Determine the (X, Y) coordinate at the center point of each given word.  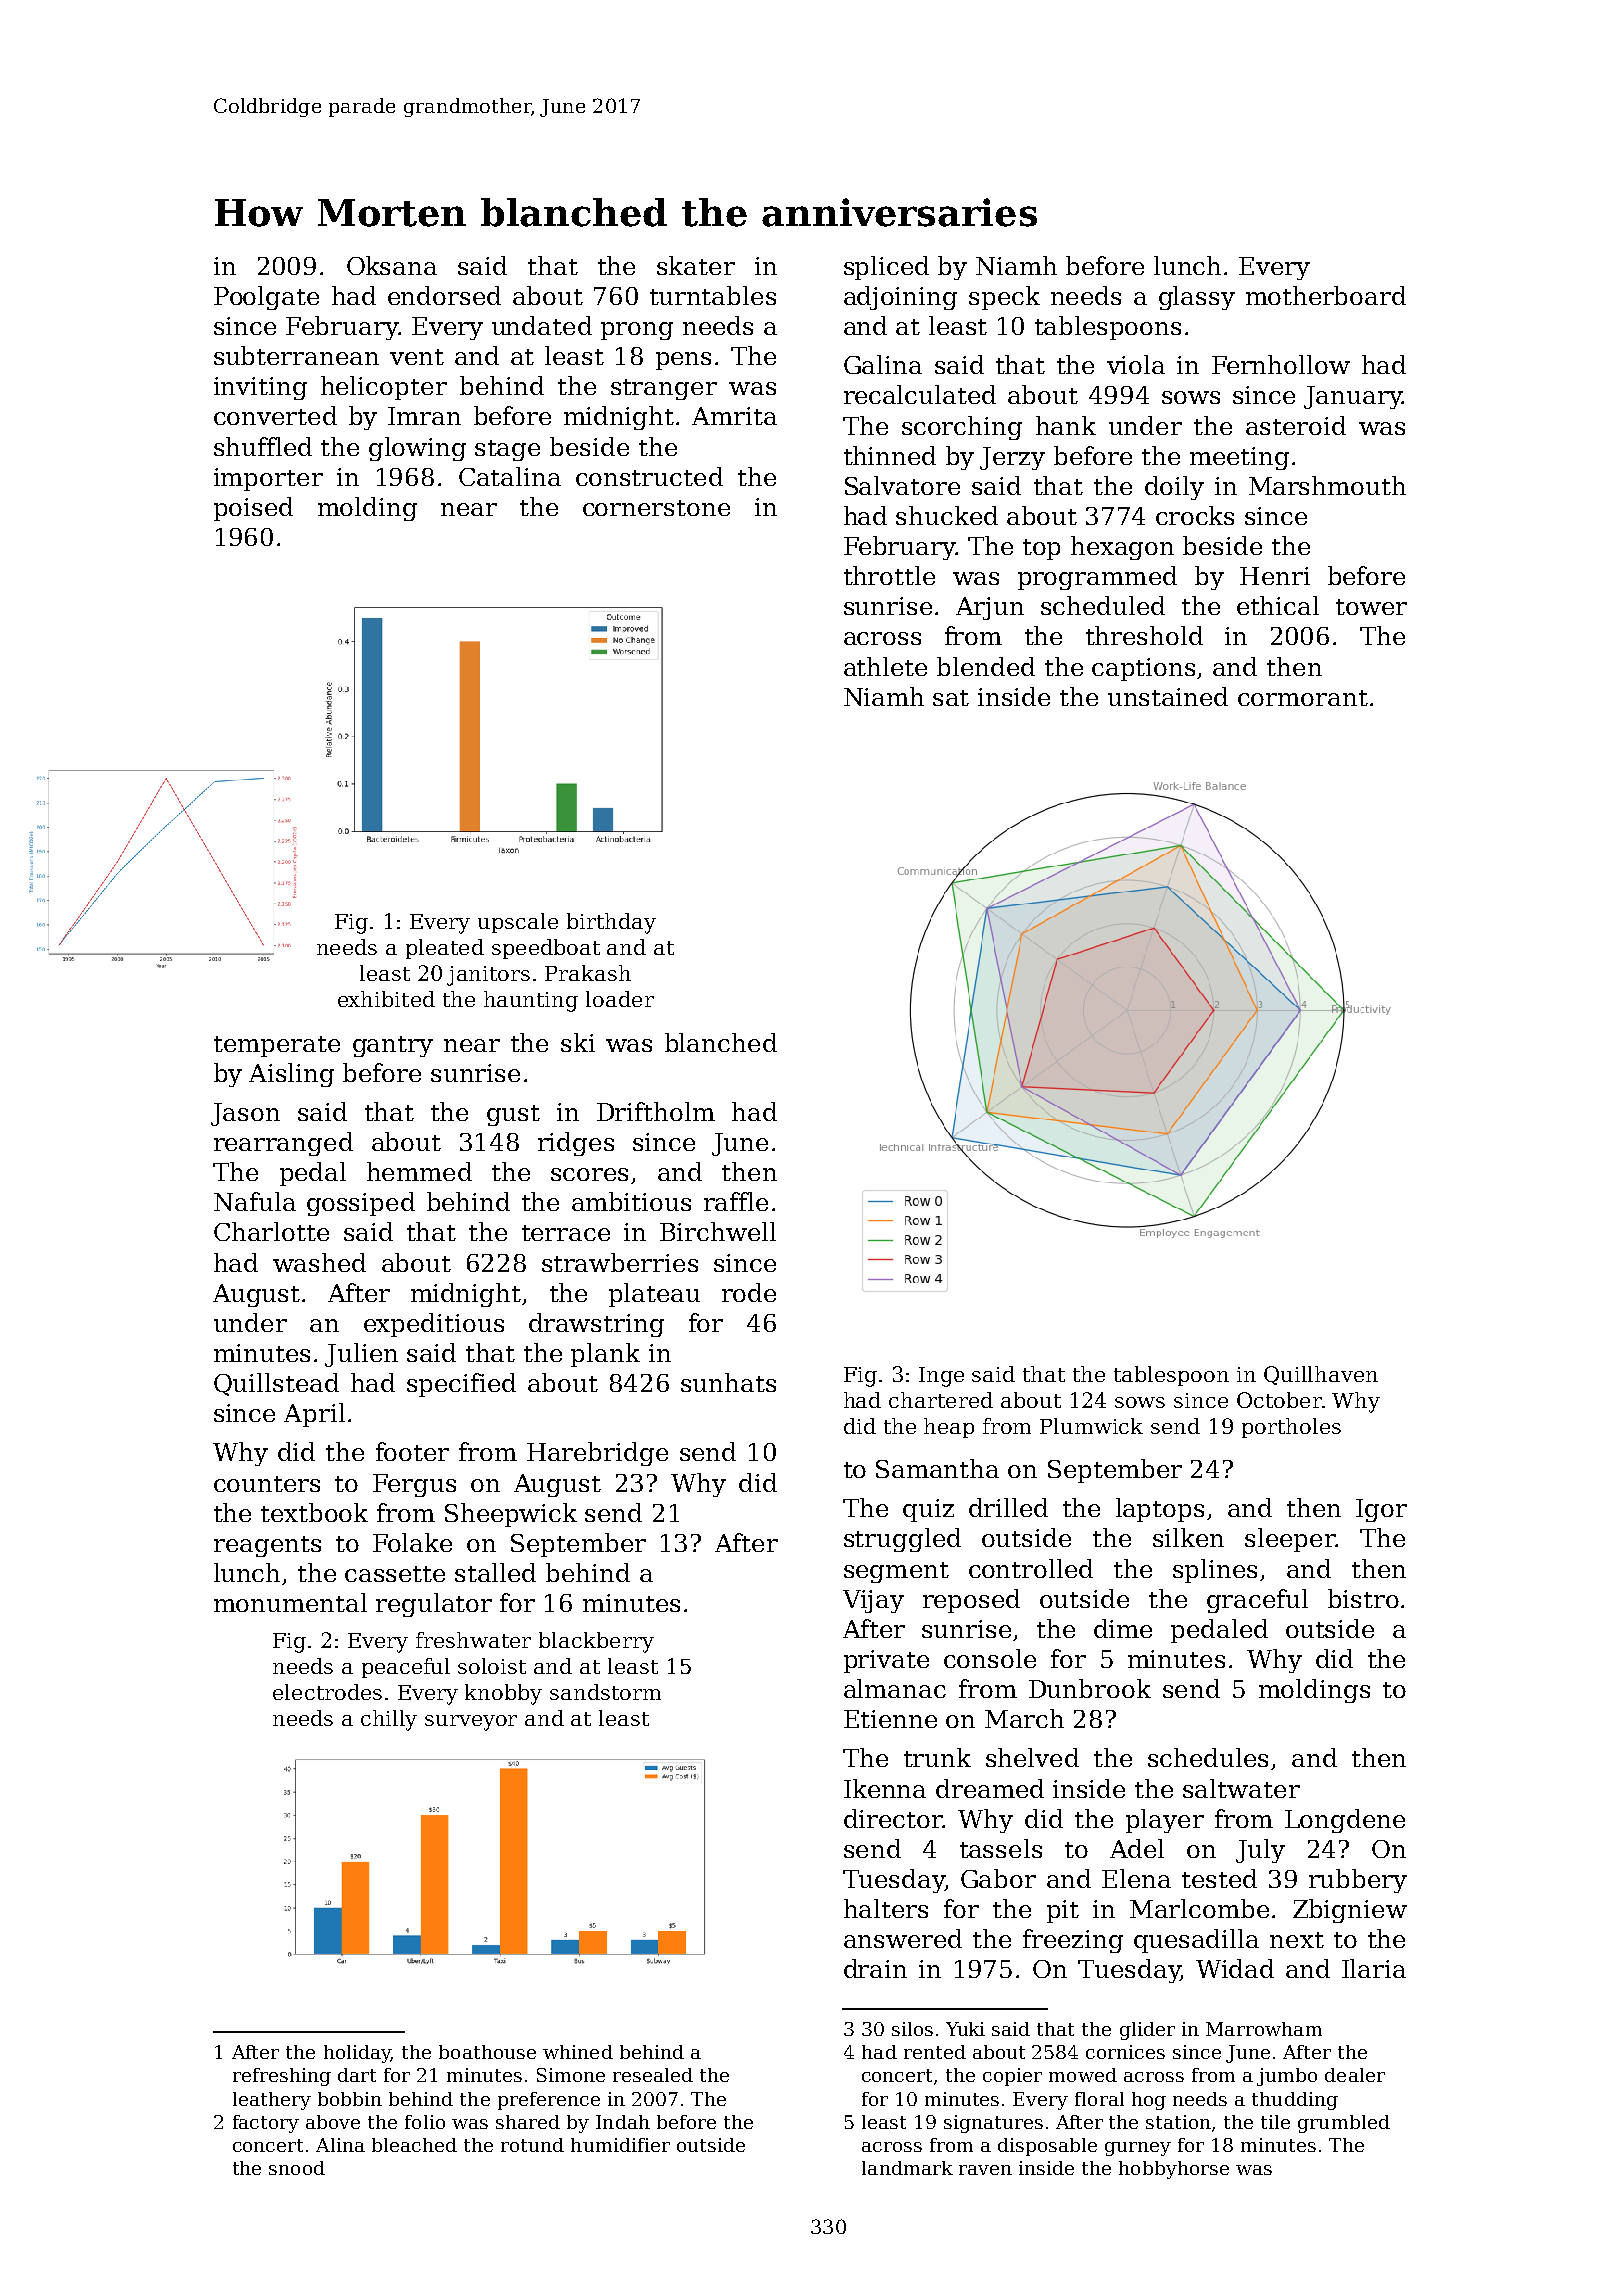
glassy (1197, 298)
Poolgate (266, 298)
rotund (532, 2145)
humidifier (620, 2145)
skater (696, 265)
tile (1275, 2122)
